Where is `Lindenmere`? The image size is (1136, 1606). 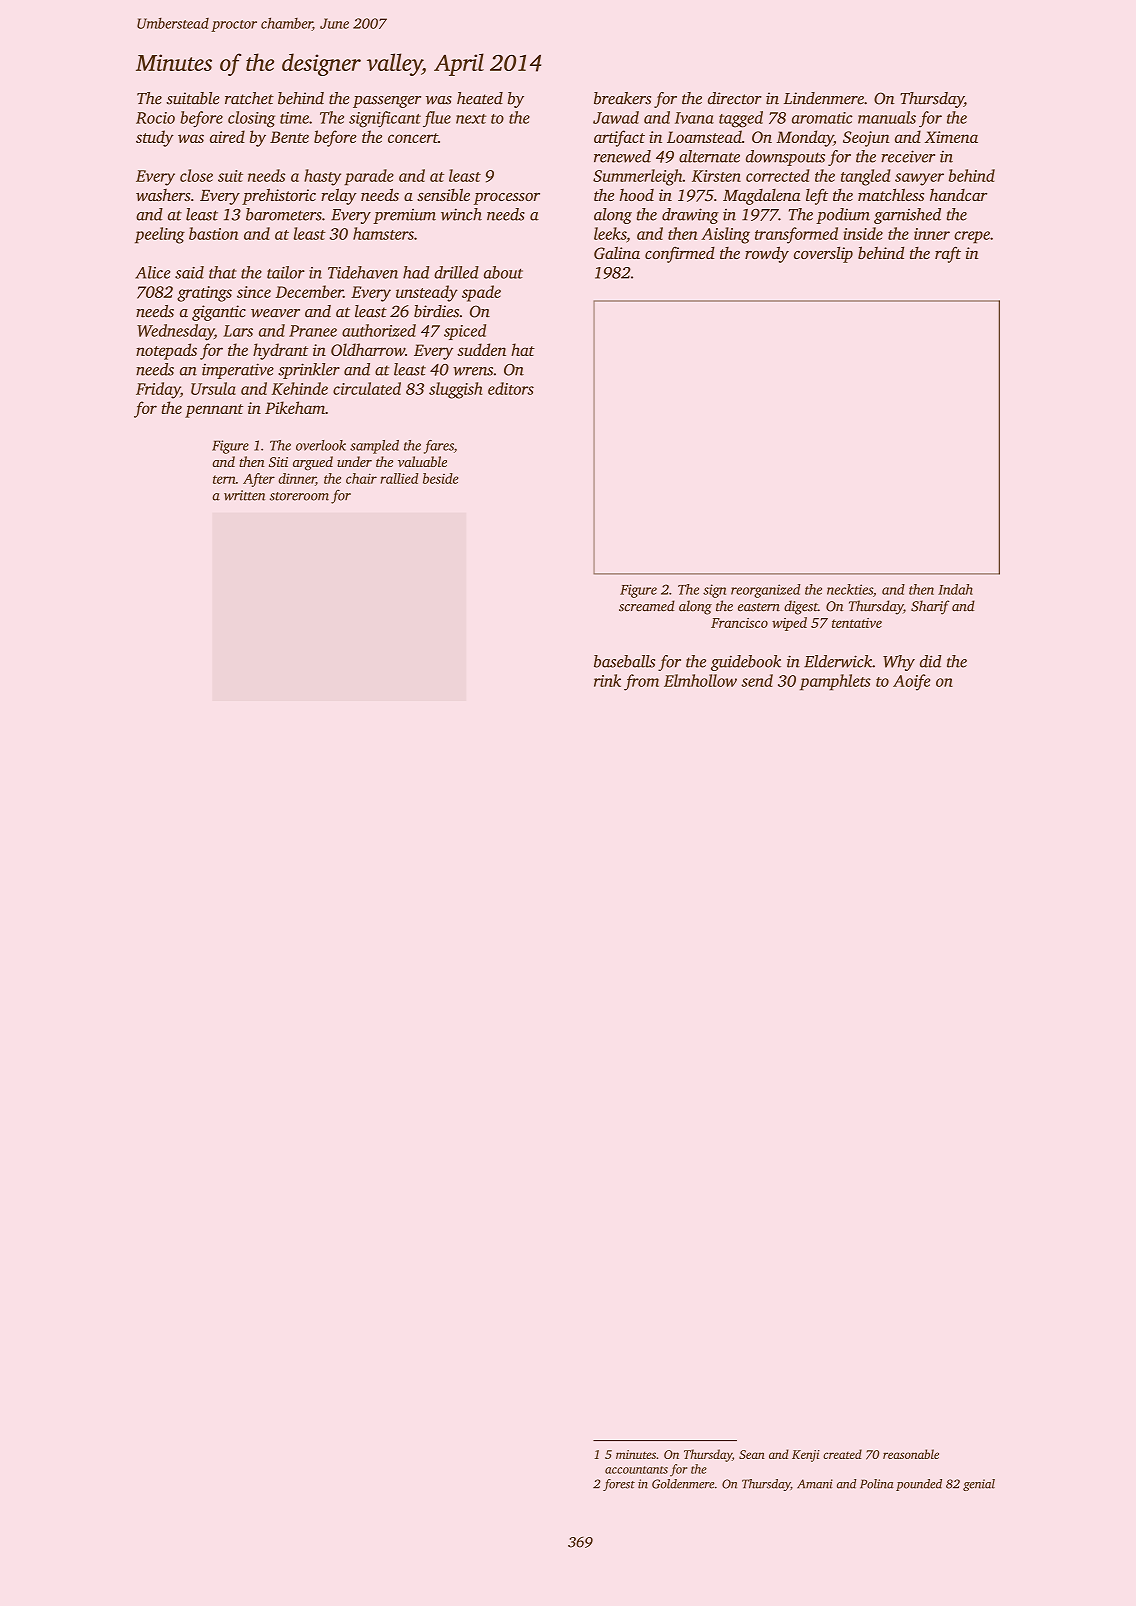 Lindenmere is located at coordinates (824, 98).
